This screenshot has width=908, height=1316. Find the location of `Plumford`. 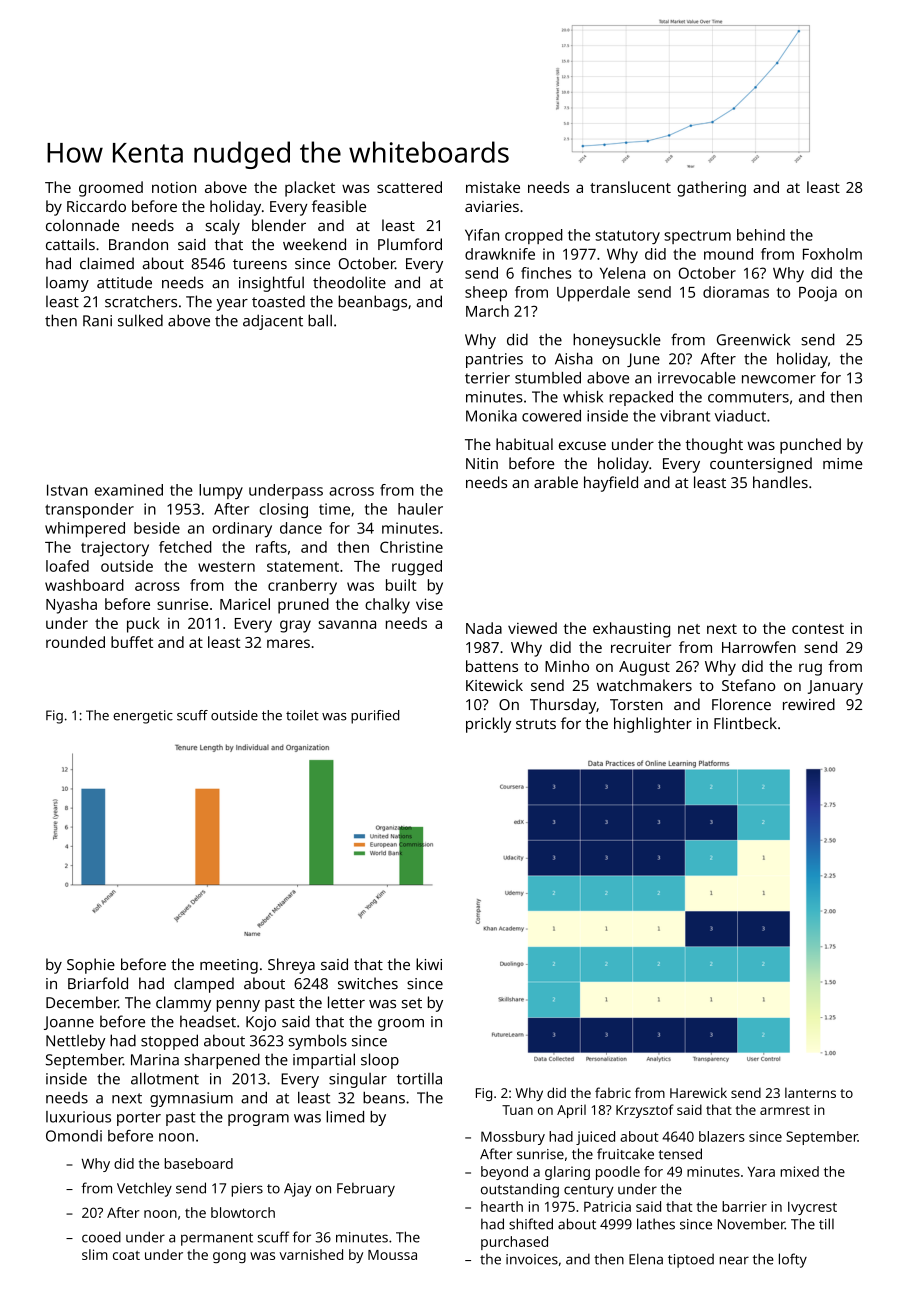

Plumford is located at coordinates (410, 244).
